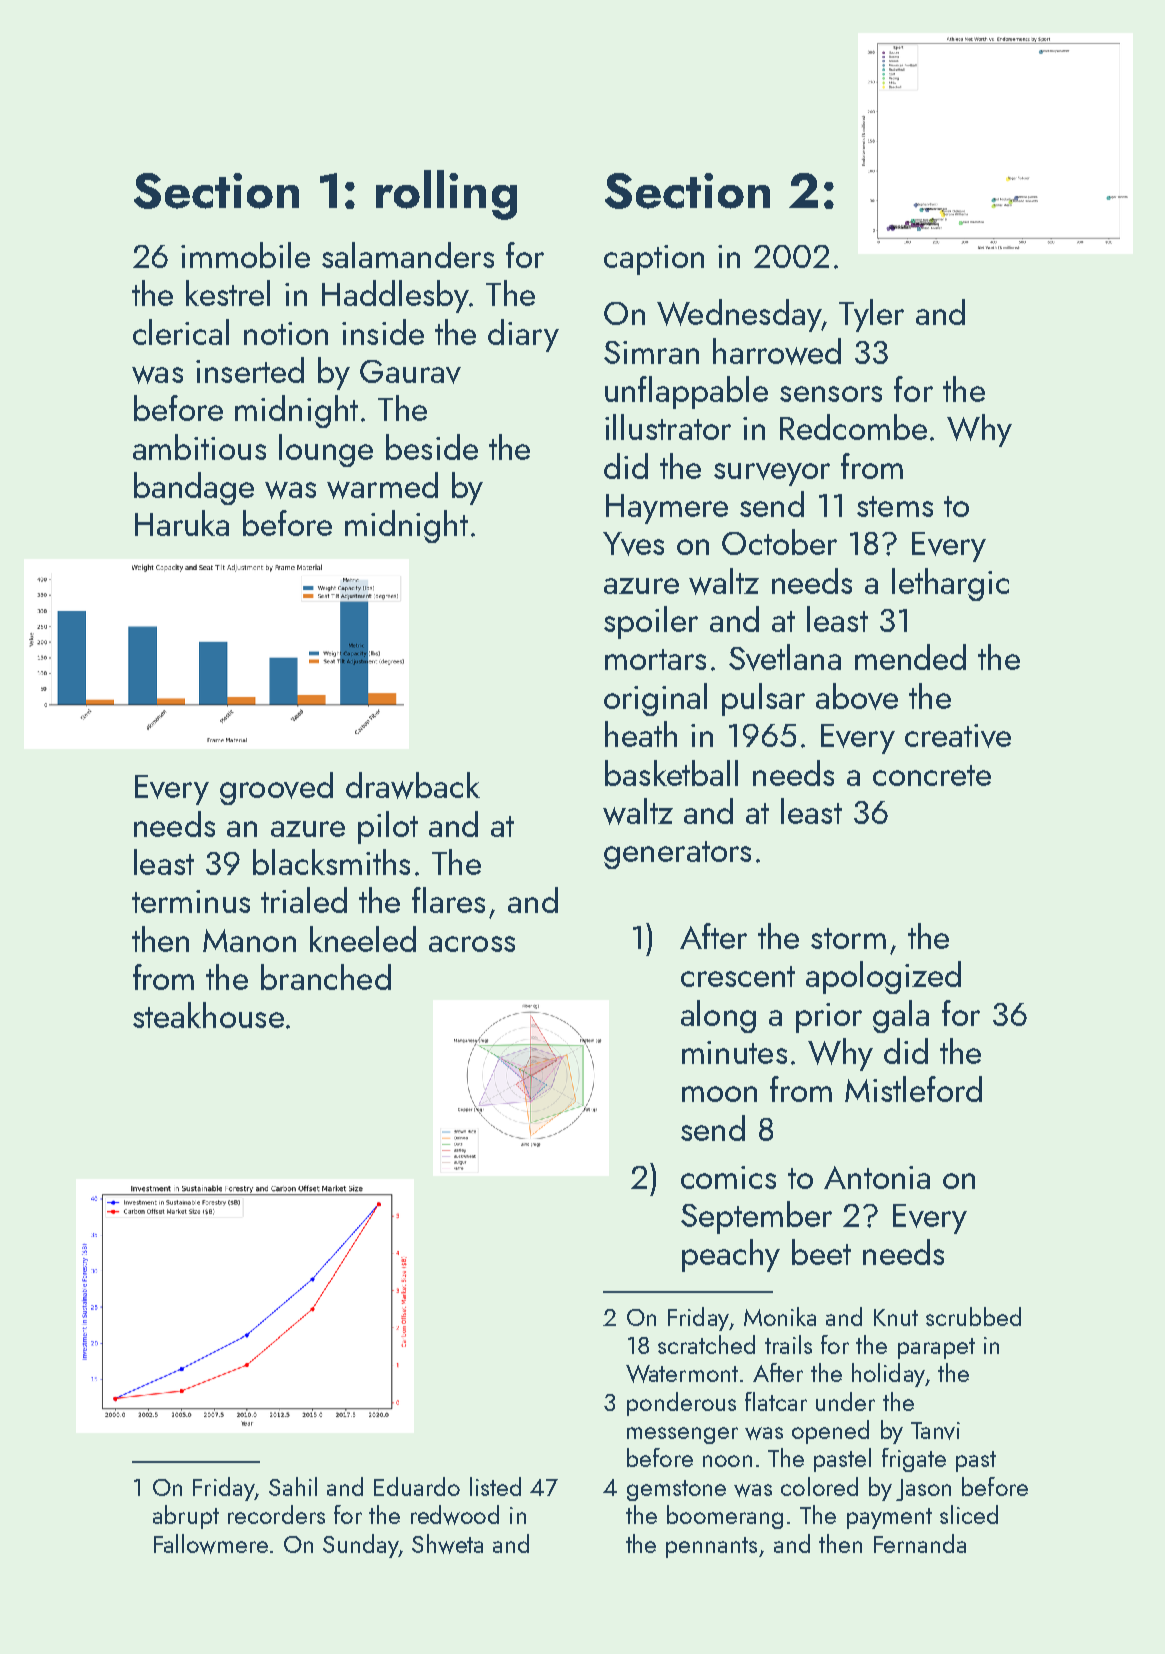 The width and height of the screenshot is (1165, 1654). What do you see at coordinates (276, 1514) in the screenshot?
I see `recorders` at bounding box center [276, 1514].
